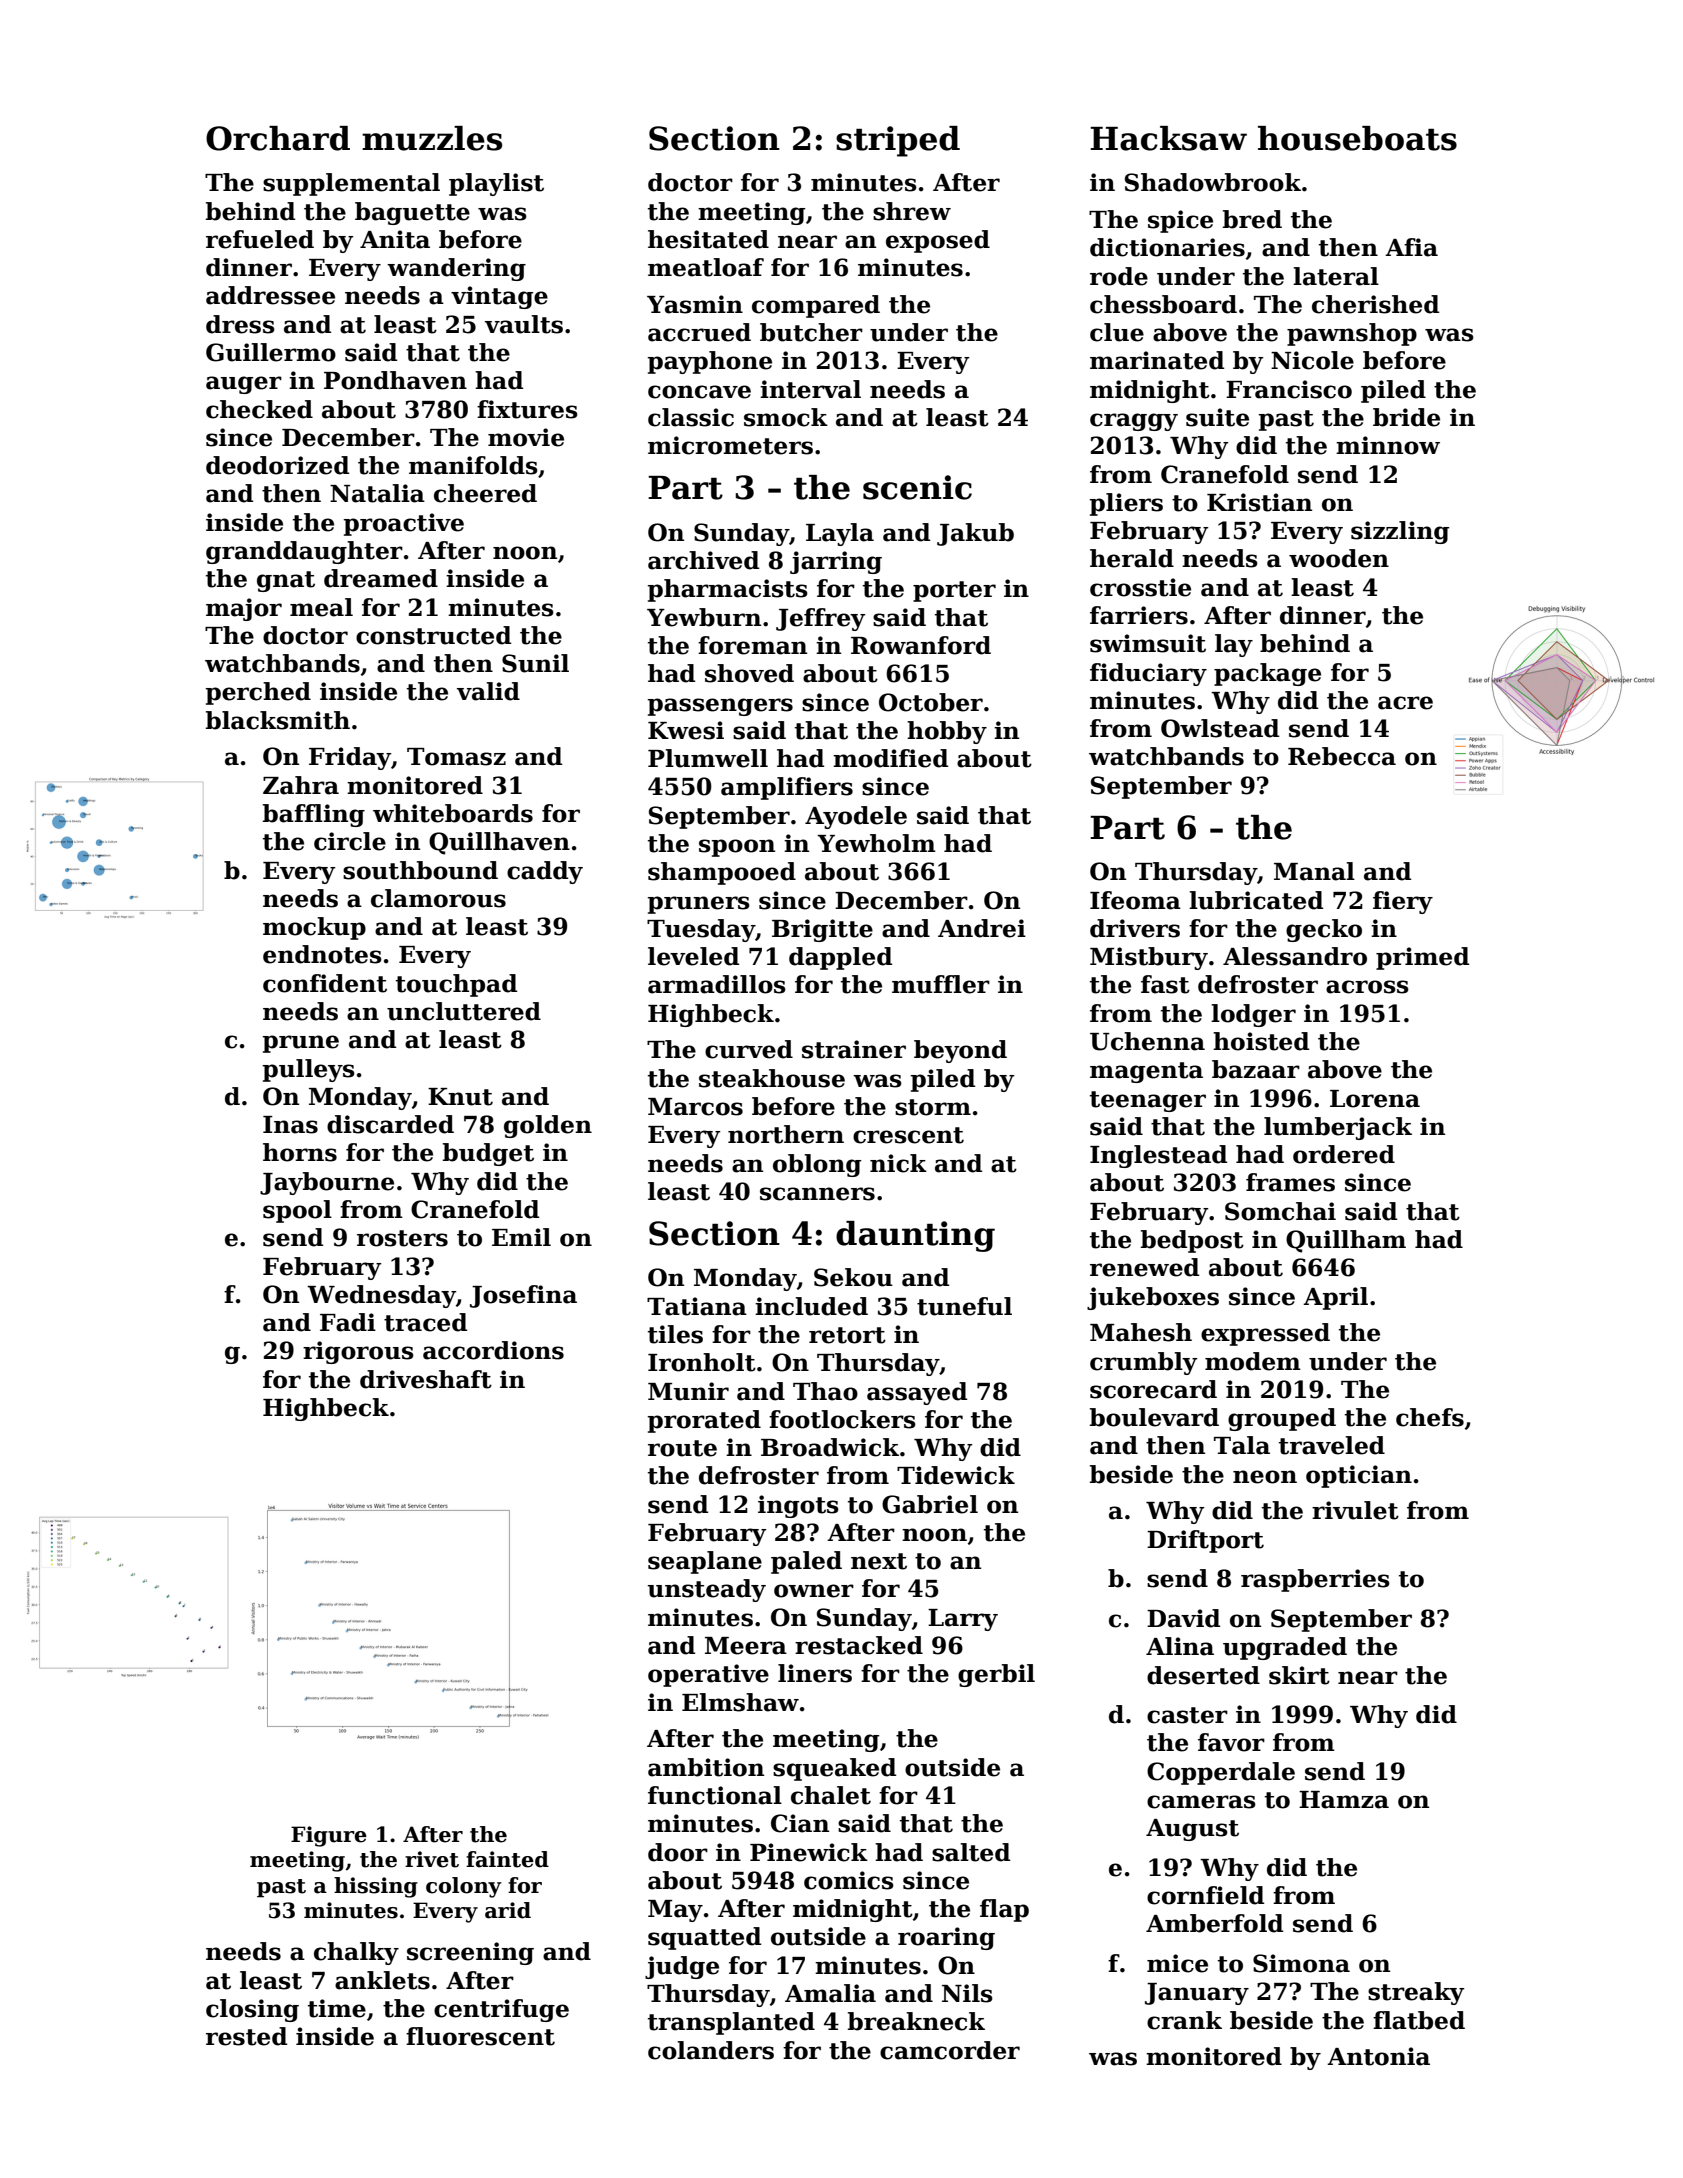  I want to click on fluorescent, so click(480, 2036).
